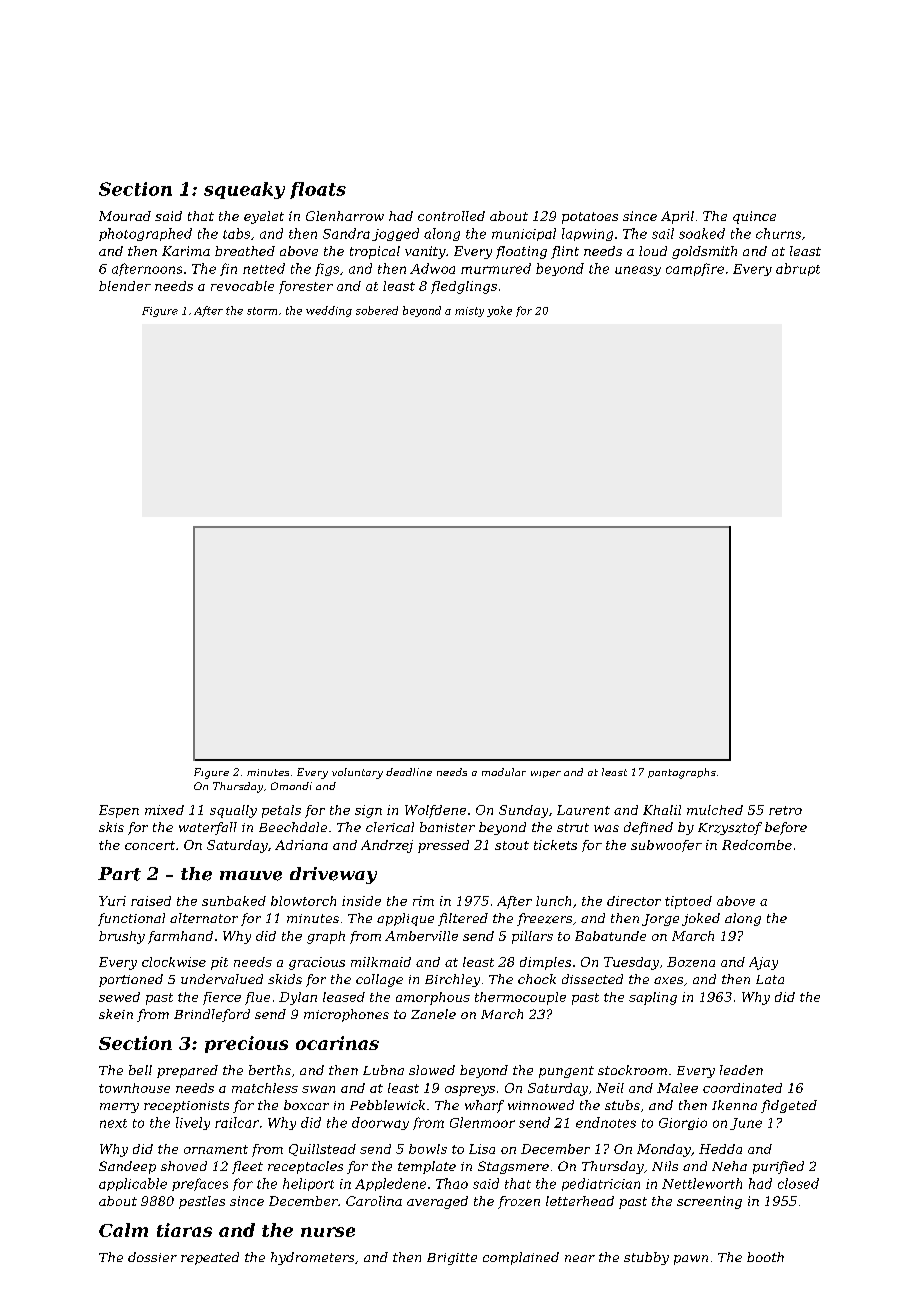 The width and height of the page is (924, 1308). I want to click on uneasy, so click(638, 271).
